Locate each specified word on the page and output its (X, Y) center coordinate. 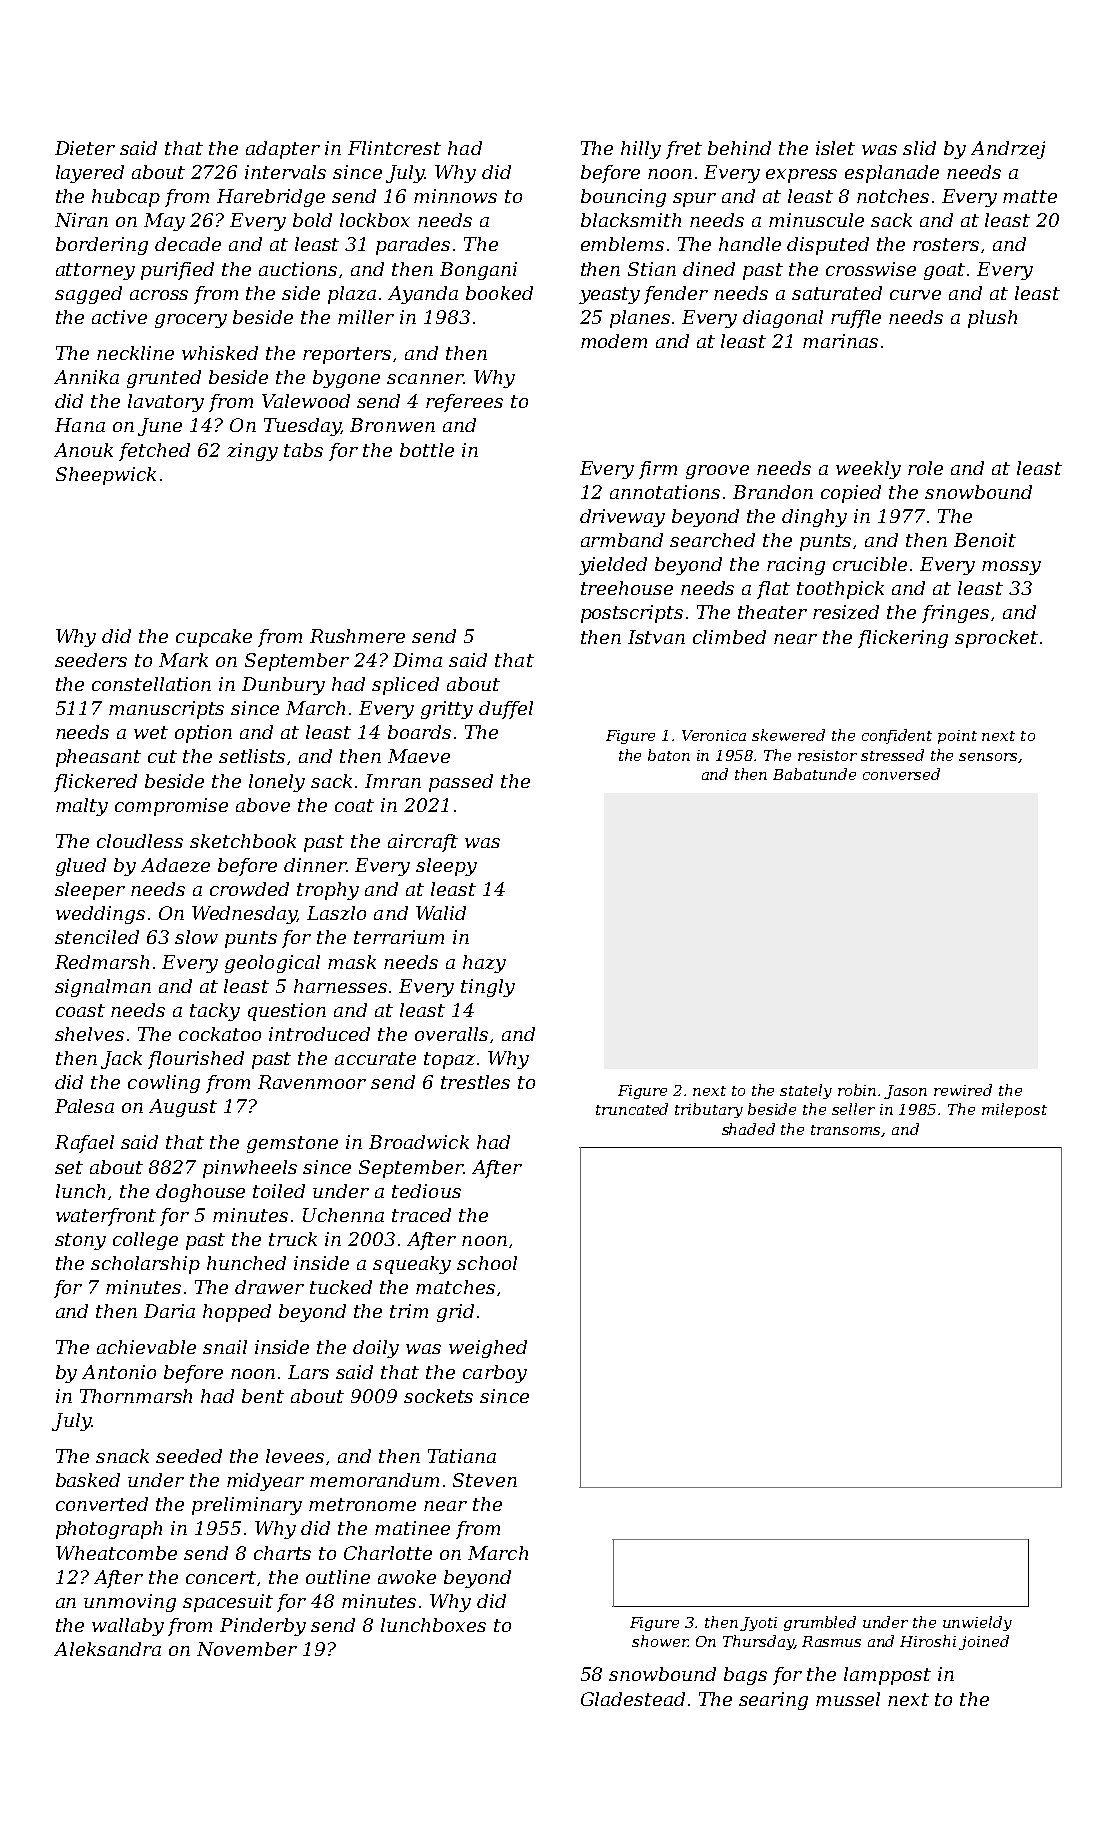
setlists (252, 756)
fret (684, 150)
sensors (988, 757)
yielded (613, 566)
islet (835, 148)
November (247, 1649)
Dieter (85, 148)
